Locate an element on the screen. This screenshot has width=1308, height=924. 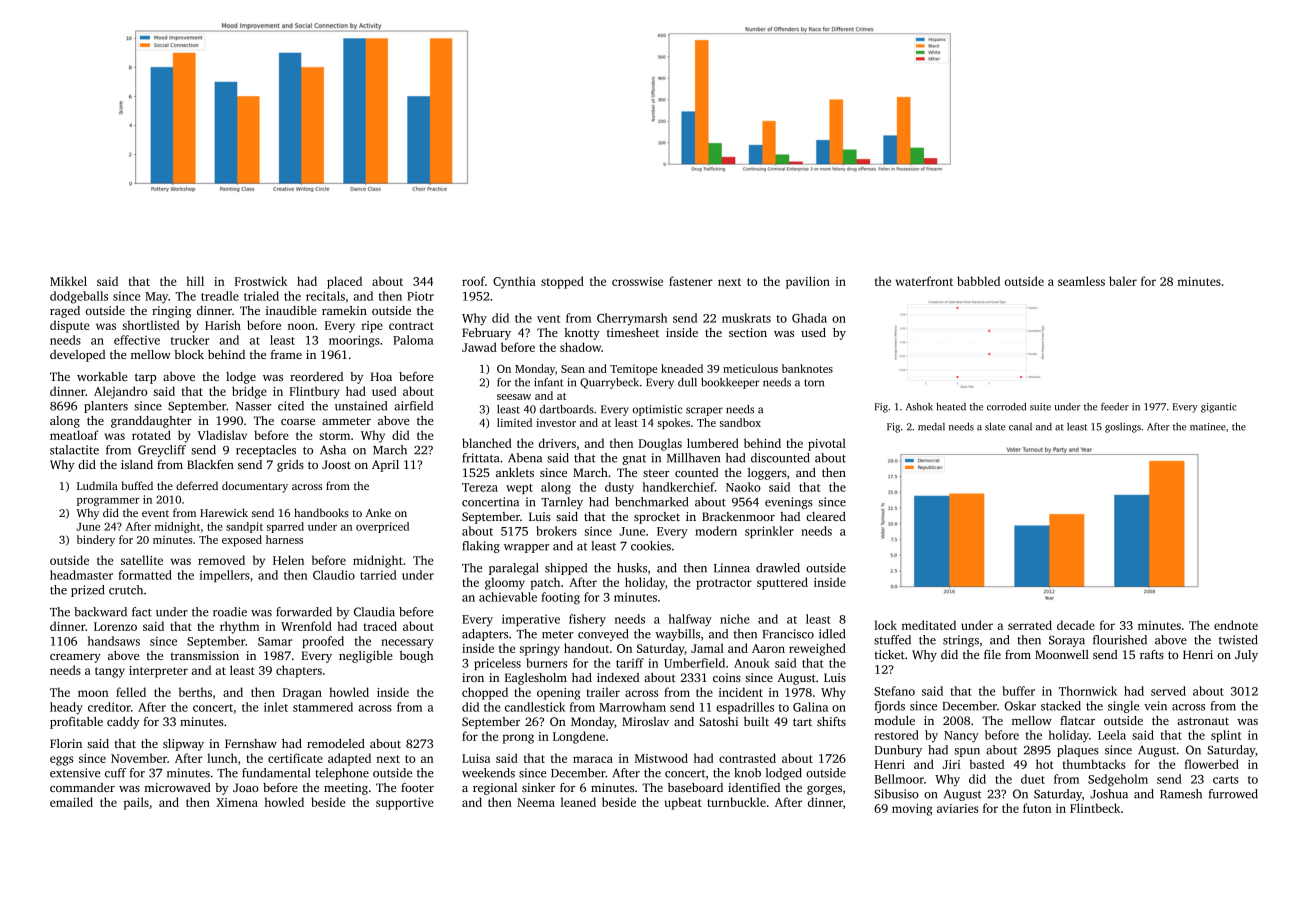
banknotes is located at coordinates (807, 368).
